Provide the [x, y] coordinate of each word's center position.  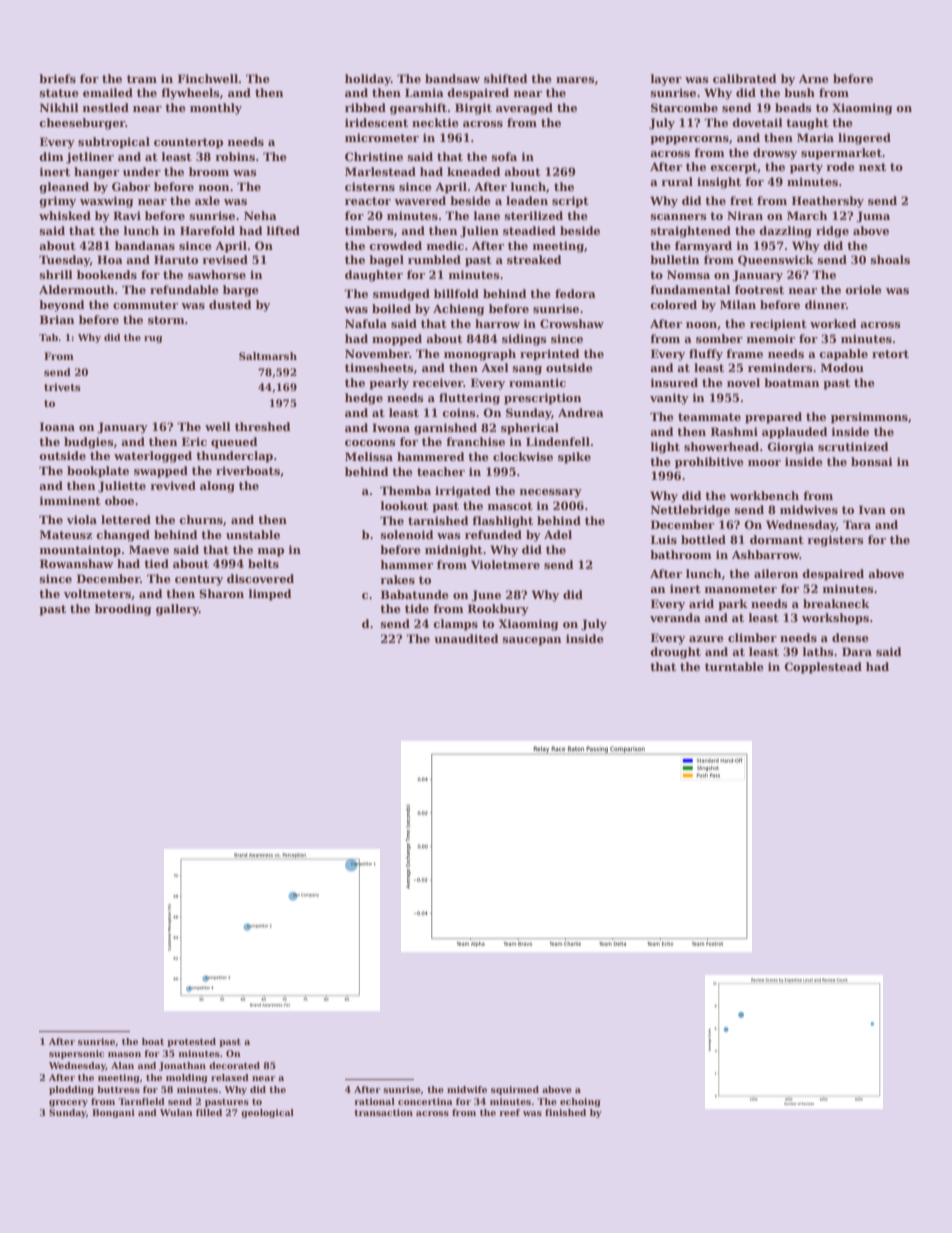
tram [142, 79]
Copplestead [823, 668]
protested [191, 1042]
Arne [814, 78]
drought [675, 653]
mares [575, 80]
